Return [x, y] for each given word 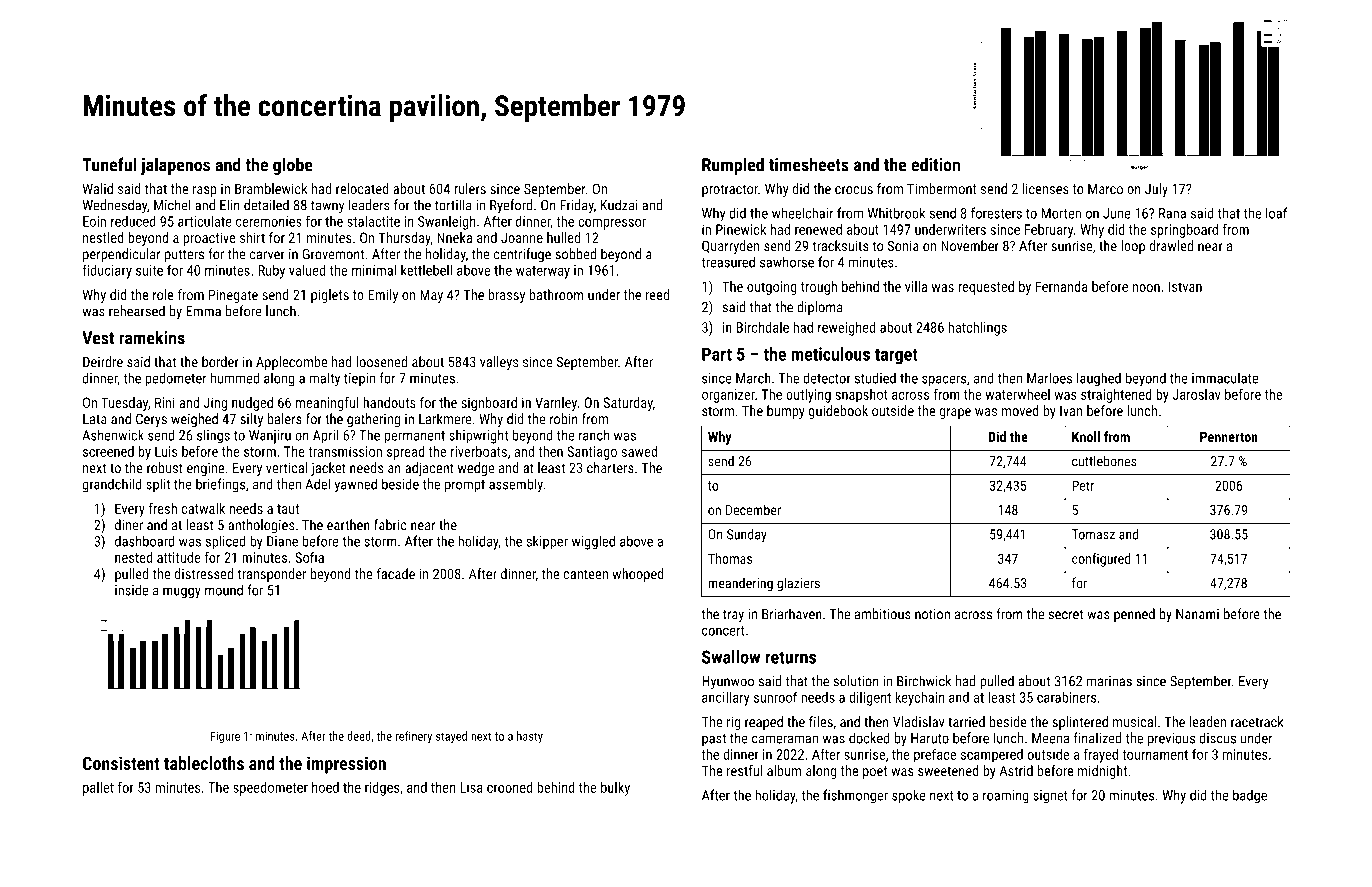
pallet [98, 788]
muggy [182, 593]
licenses [1045, 188]
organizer [728, 396]
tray [733, 616]
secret [1066, 614]
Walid [98, 188]
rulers [470, 188]
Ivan [1071, 410]
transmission [345, 451]
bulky [615, 789]
